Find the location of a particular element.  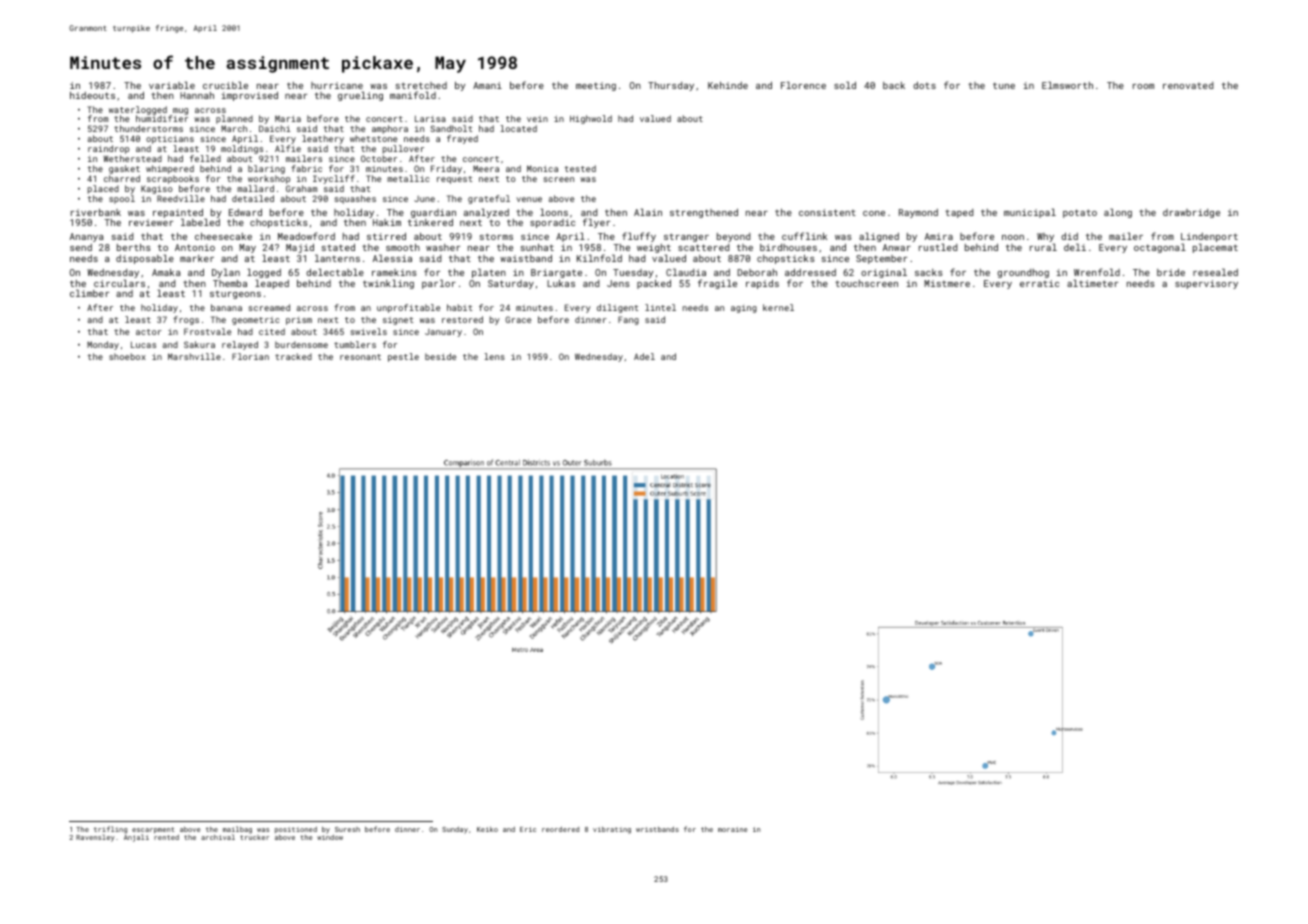

planned is located at coordinates (234, 119).
